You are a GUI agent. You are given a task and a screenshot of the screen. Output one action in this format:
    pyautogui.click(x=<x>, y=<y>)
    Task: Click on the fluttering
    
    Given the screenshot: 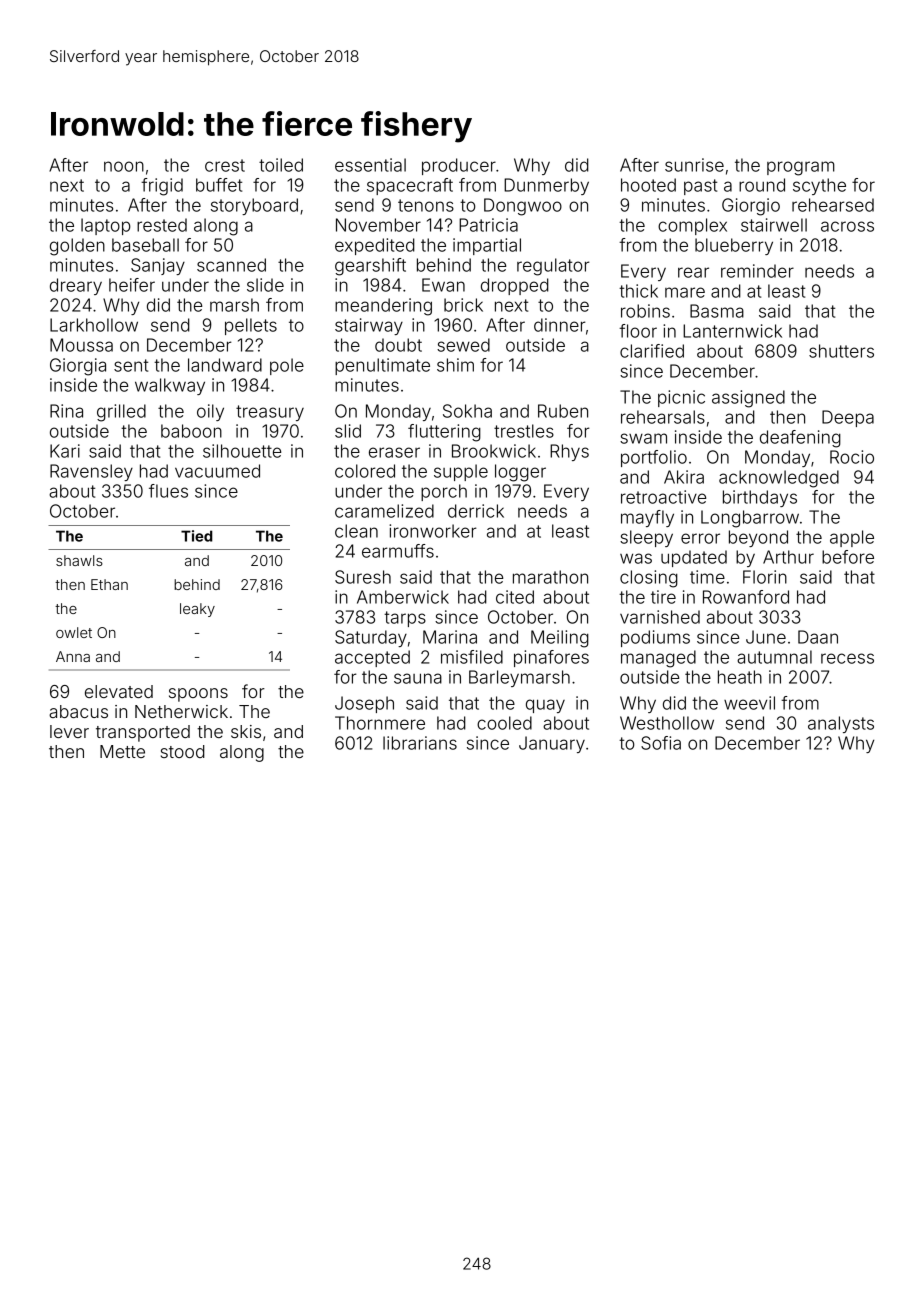 What is the action you would take?
    pyautogui.click(x=444, y=433)
